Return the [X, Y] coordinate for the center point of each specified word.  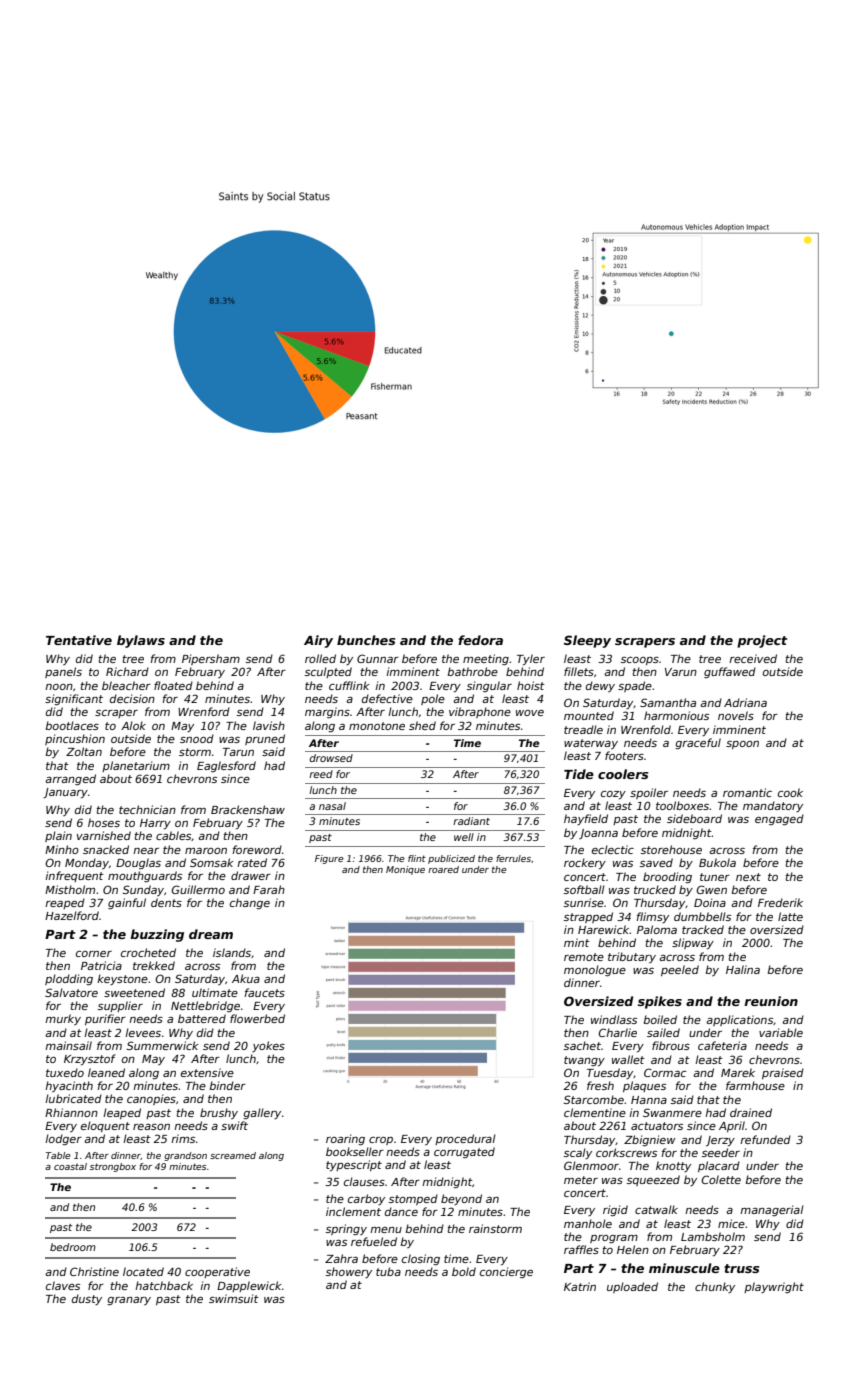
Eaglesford [226, 766]
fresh [600, 1085]
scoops [640, 661]
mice [731, 1223]
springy [346, 1229]
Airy [318, 641]
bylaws [141, 641]
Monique [405, 870]
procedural [465, 1139]
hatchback [164, 1285]
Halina [743, 969]
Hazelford [72, 915]
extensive [207, 1072]
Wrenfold [646, 729]
